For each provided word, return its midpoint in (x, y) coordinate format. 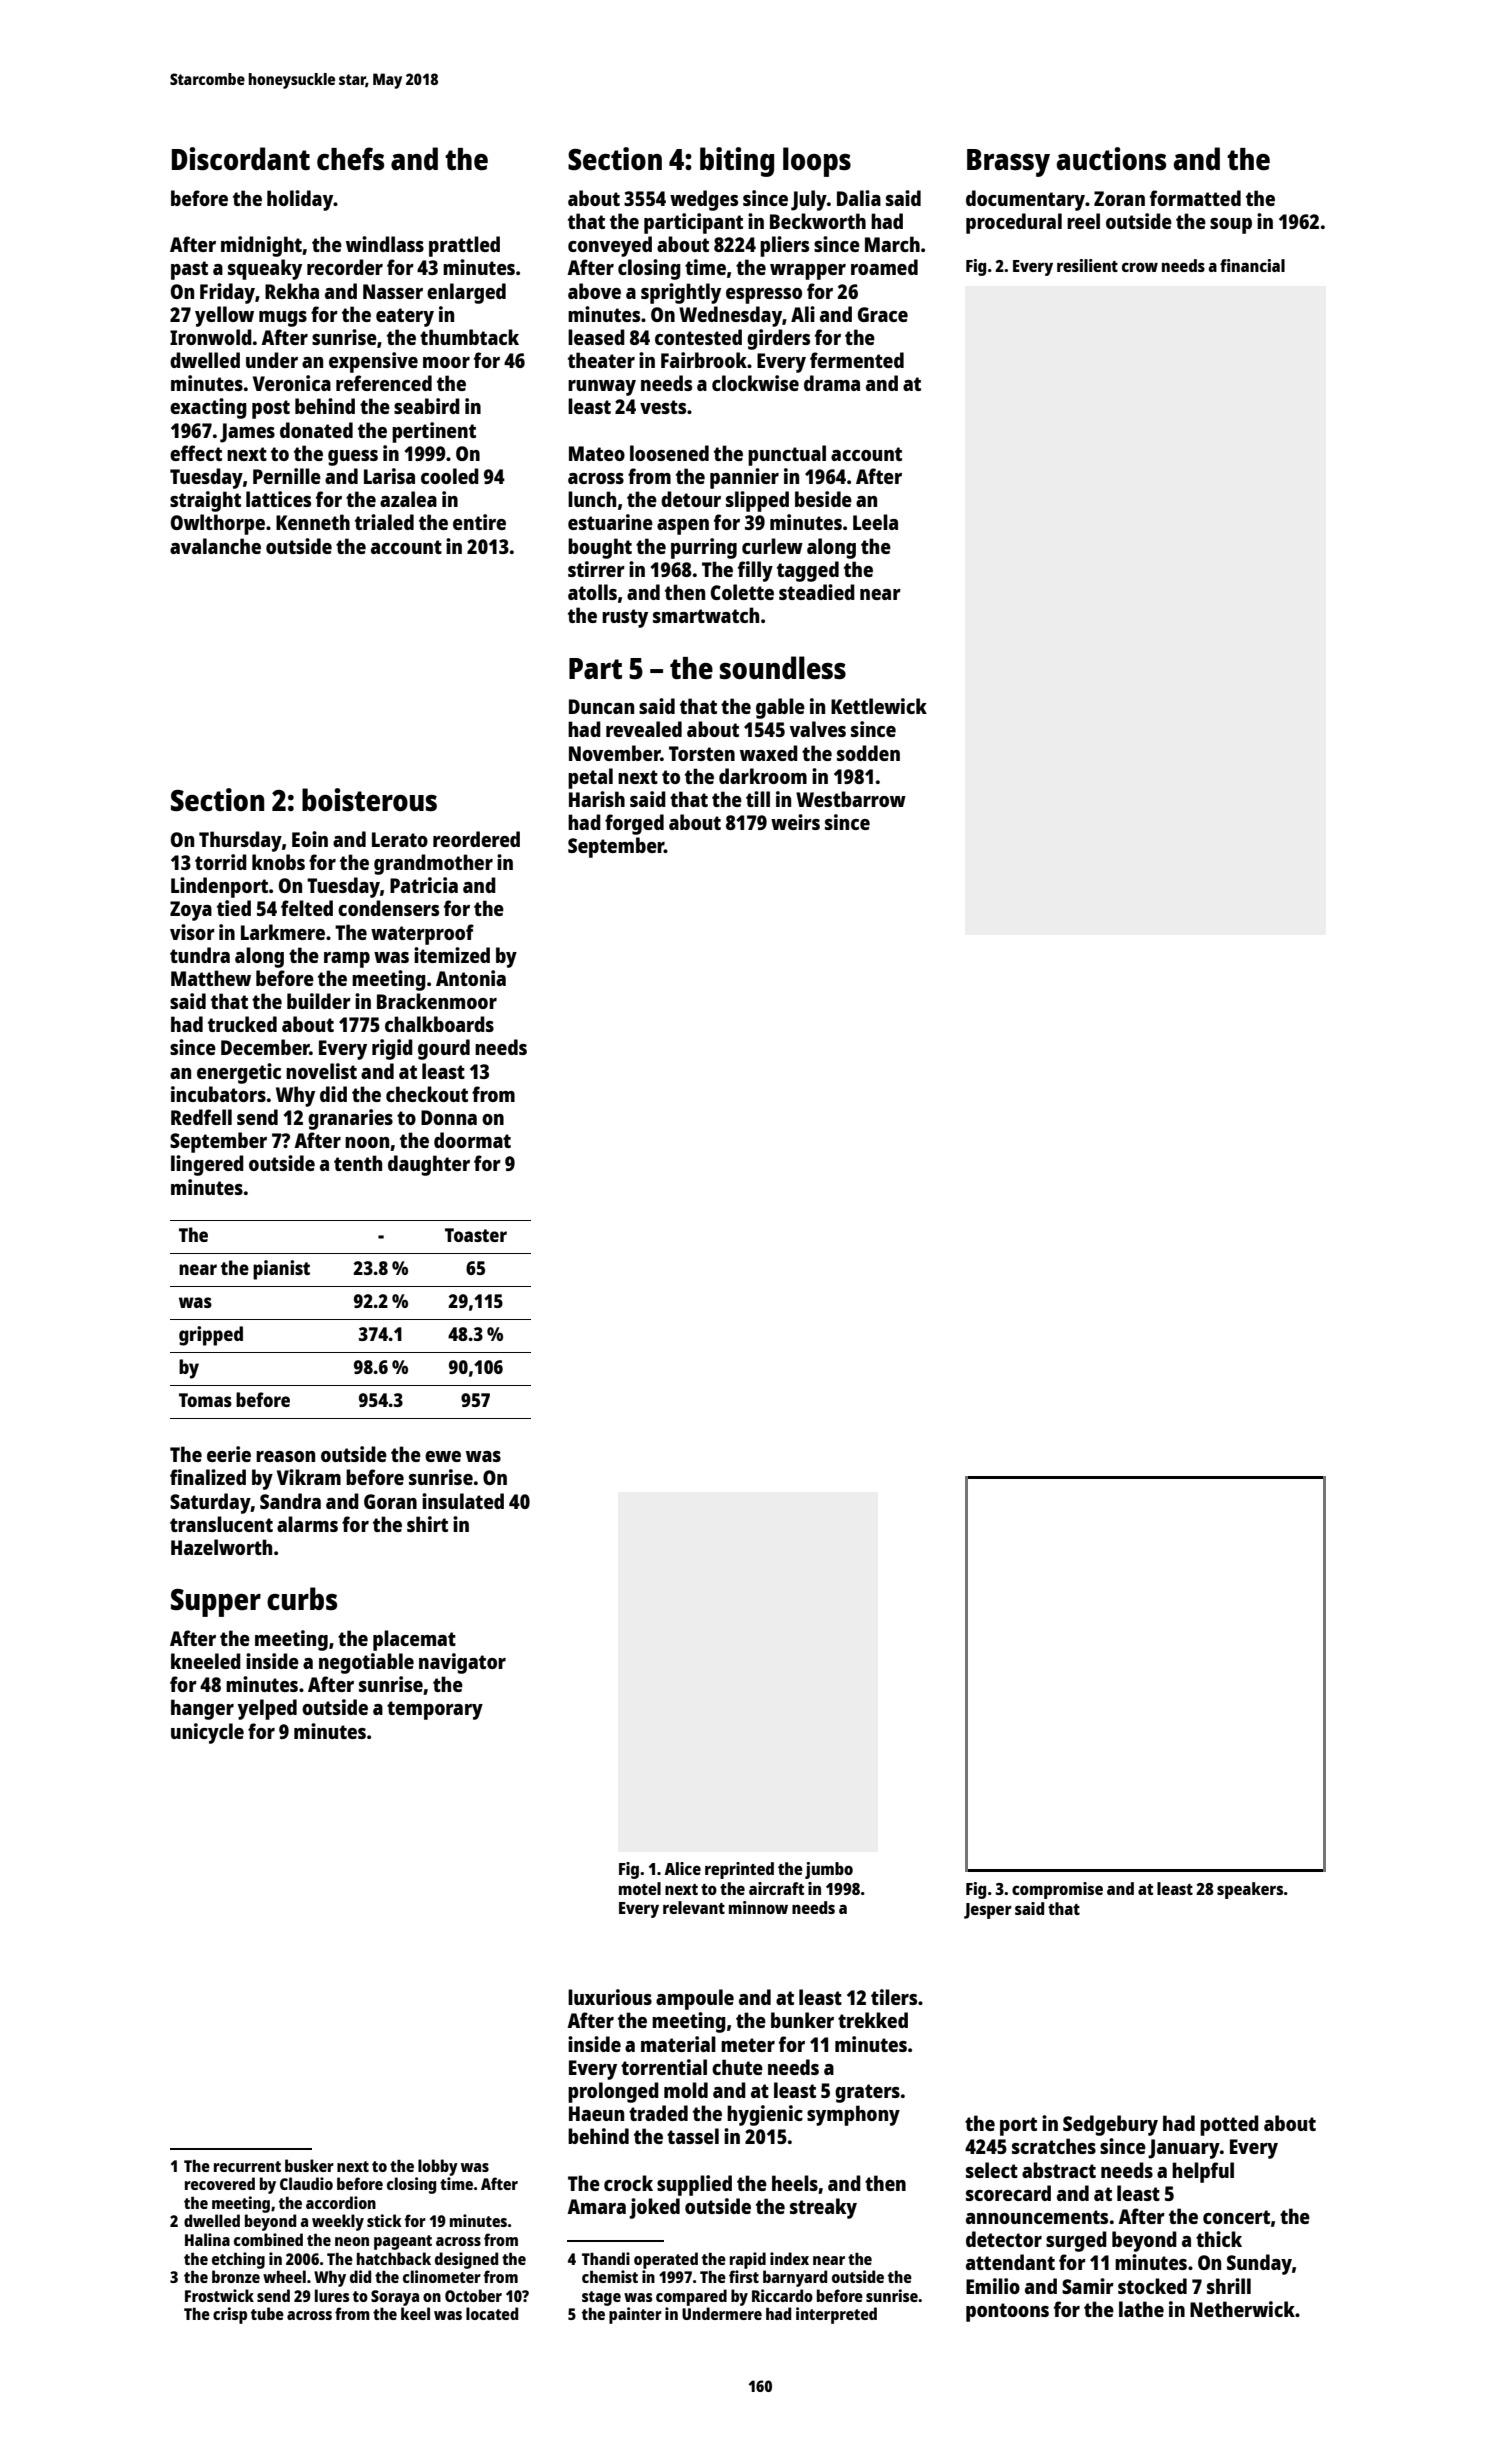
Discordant (241, 159)
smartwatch (706, 615)
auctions (1111, 158)
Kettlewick (879, 706)
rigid (392, 1049)
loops (817, 162)
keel (415, 2313)
